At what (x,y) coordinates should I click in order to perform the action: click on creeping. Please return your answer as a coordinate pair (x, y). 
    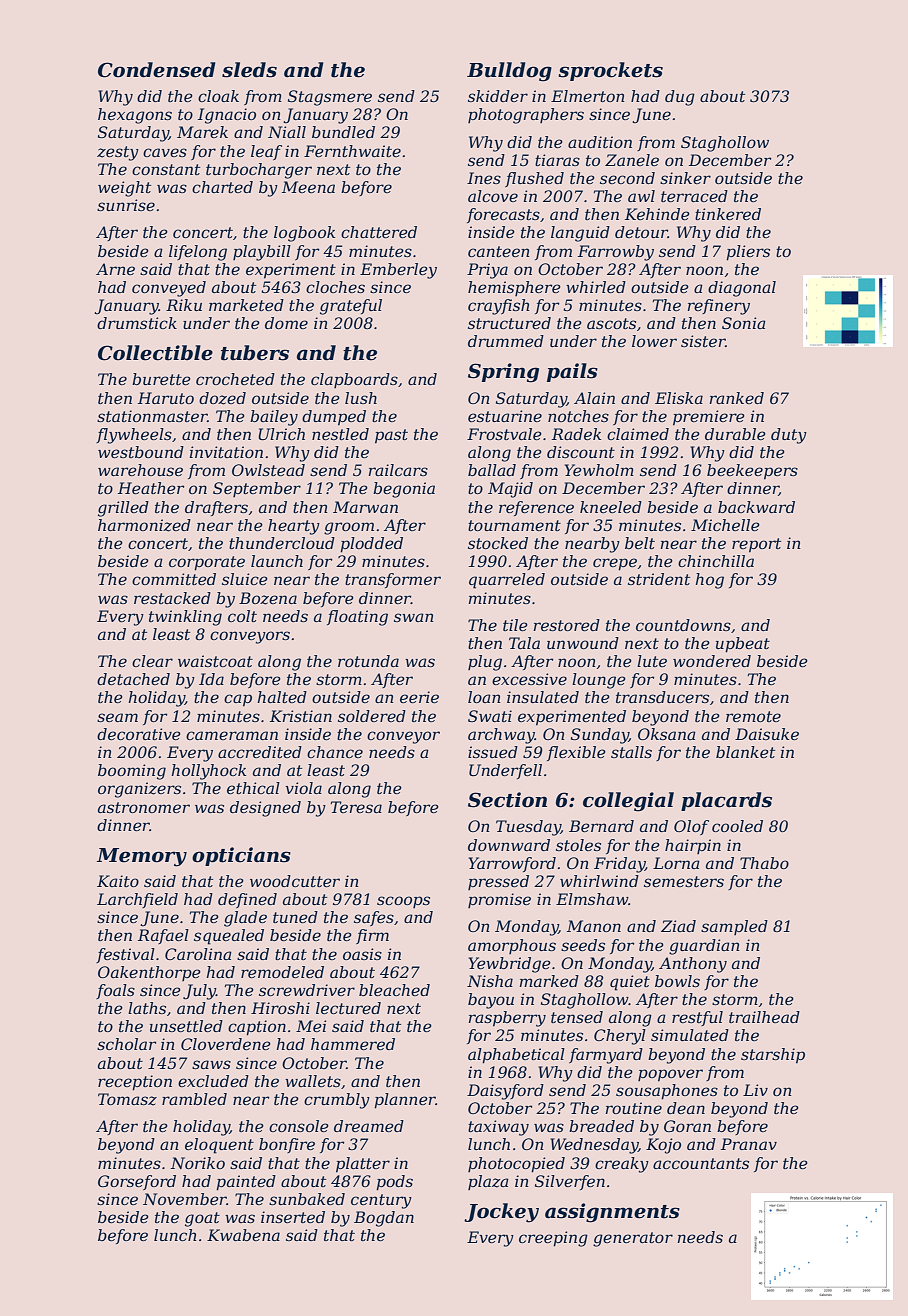
    Looking at the image, I should click on (553, 1239).
